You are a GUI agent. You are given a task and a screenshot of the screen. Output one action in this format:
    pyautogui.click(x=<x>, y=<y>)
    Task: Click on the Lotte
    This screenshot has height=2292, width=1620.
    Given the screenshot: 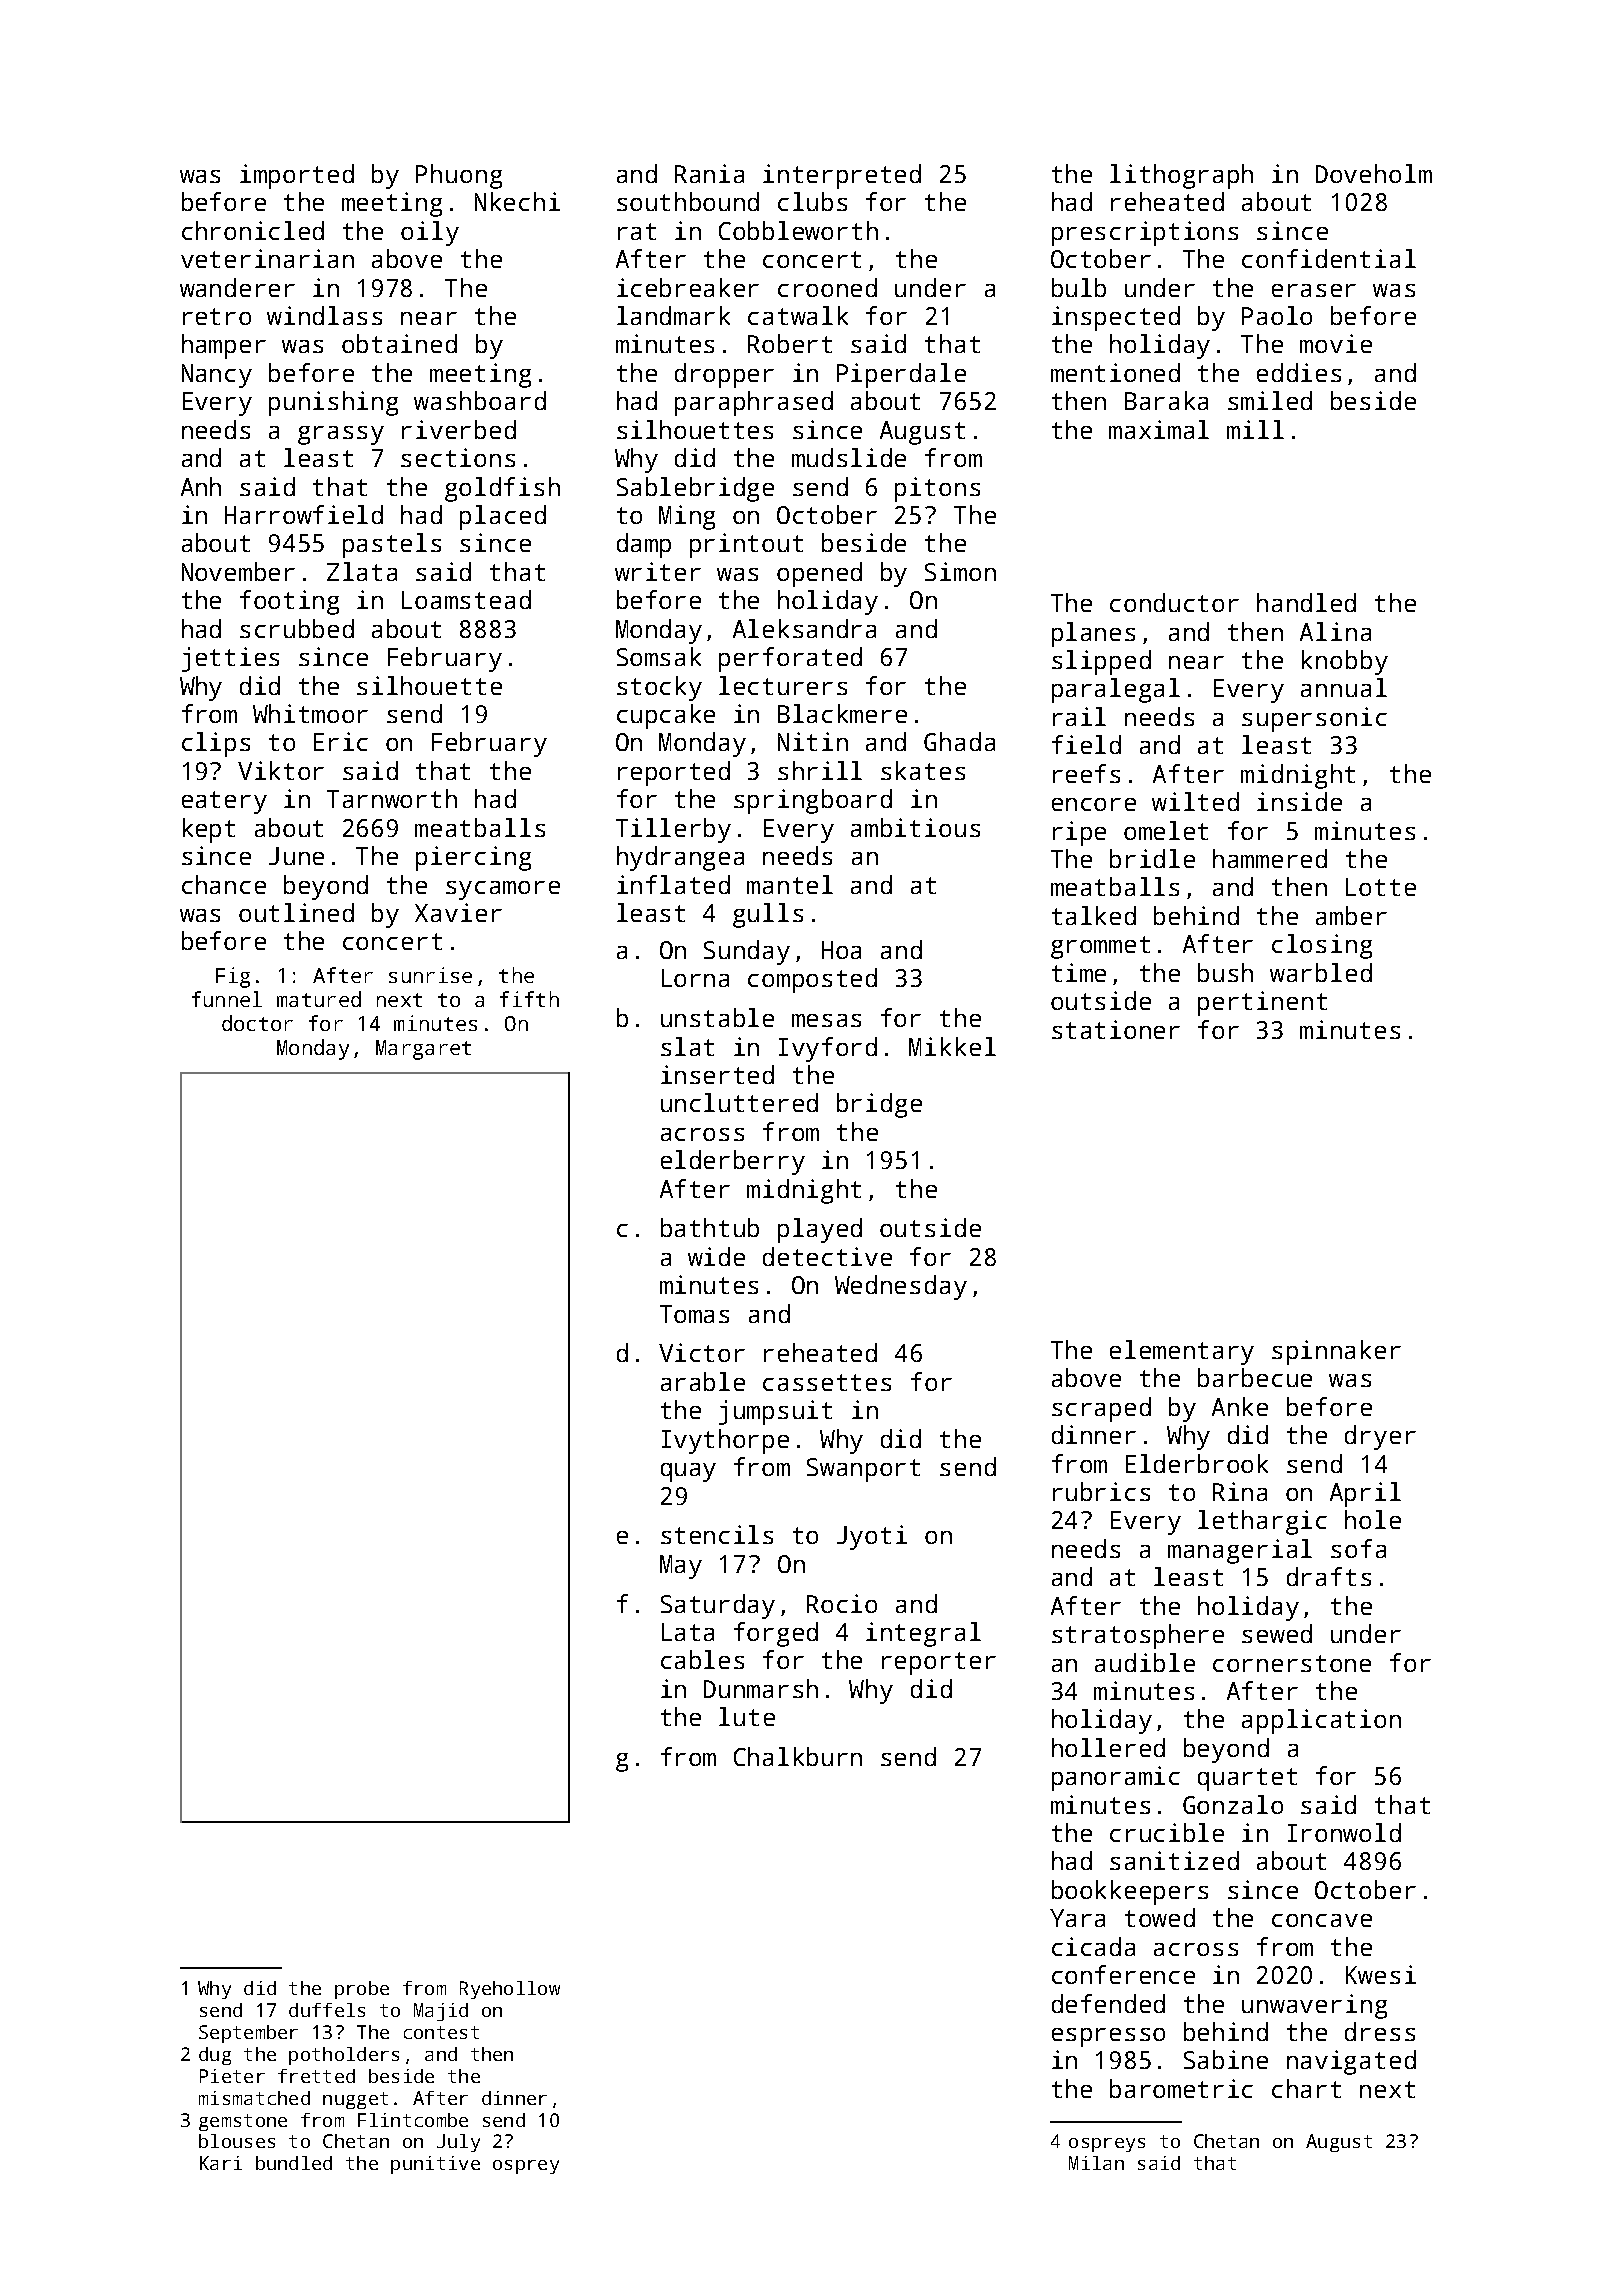 What is the action you would take?
    pyautogui.click(x=1381, y=887)
